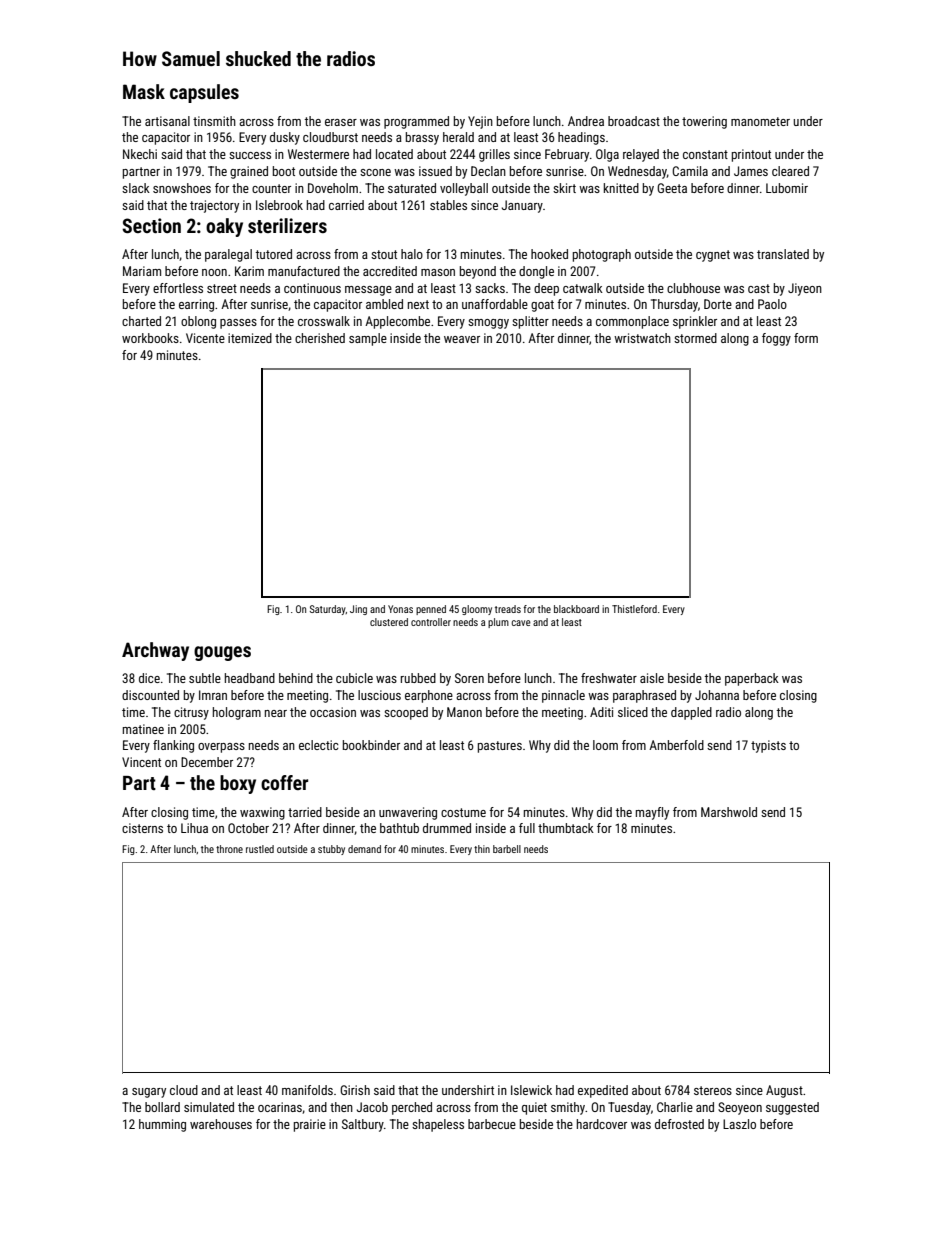  I want to click on saturated, so click(412, 188).
